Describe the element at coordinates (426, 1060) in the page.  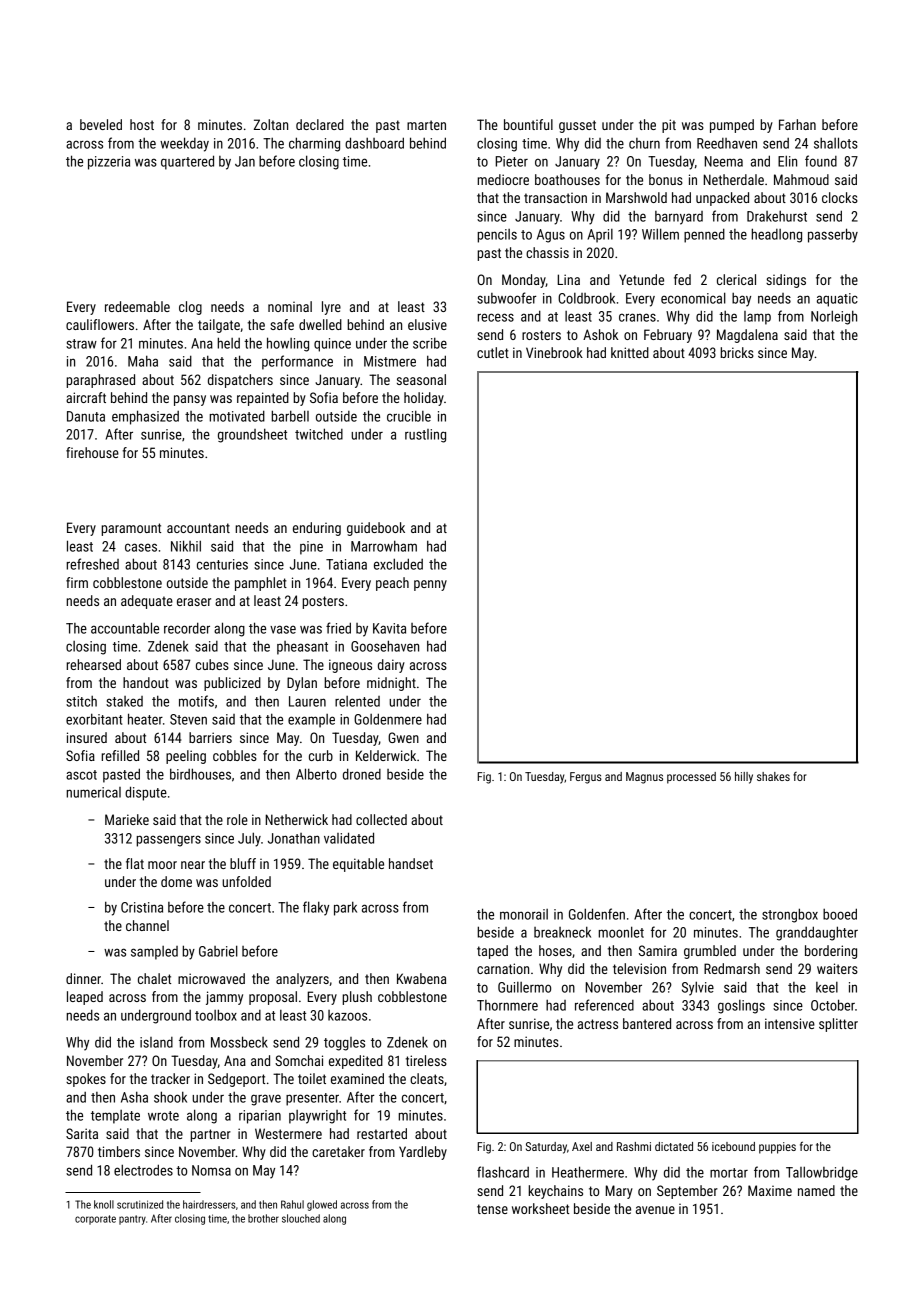
I see `tireless` at that location.
